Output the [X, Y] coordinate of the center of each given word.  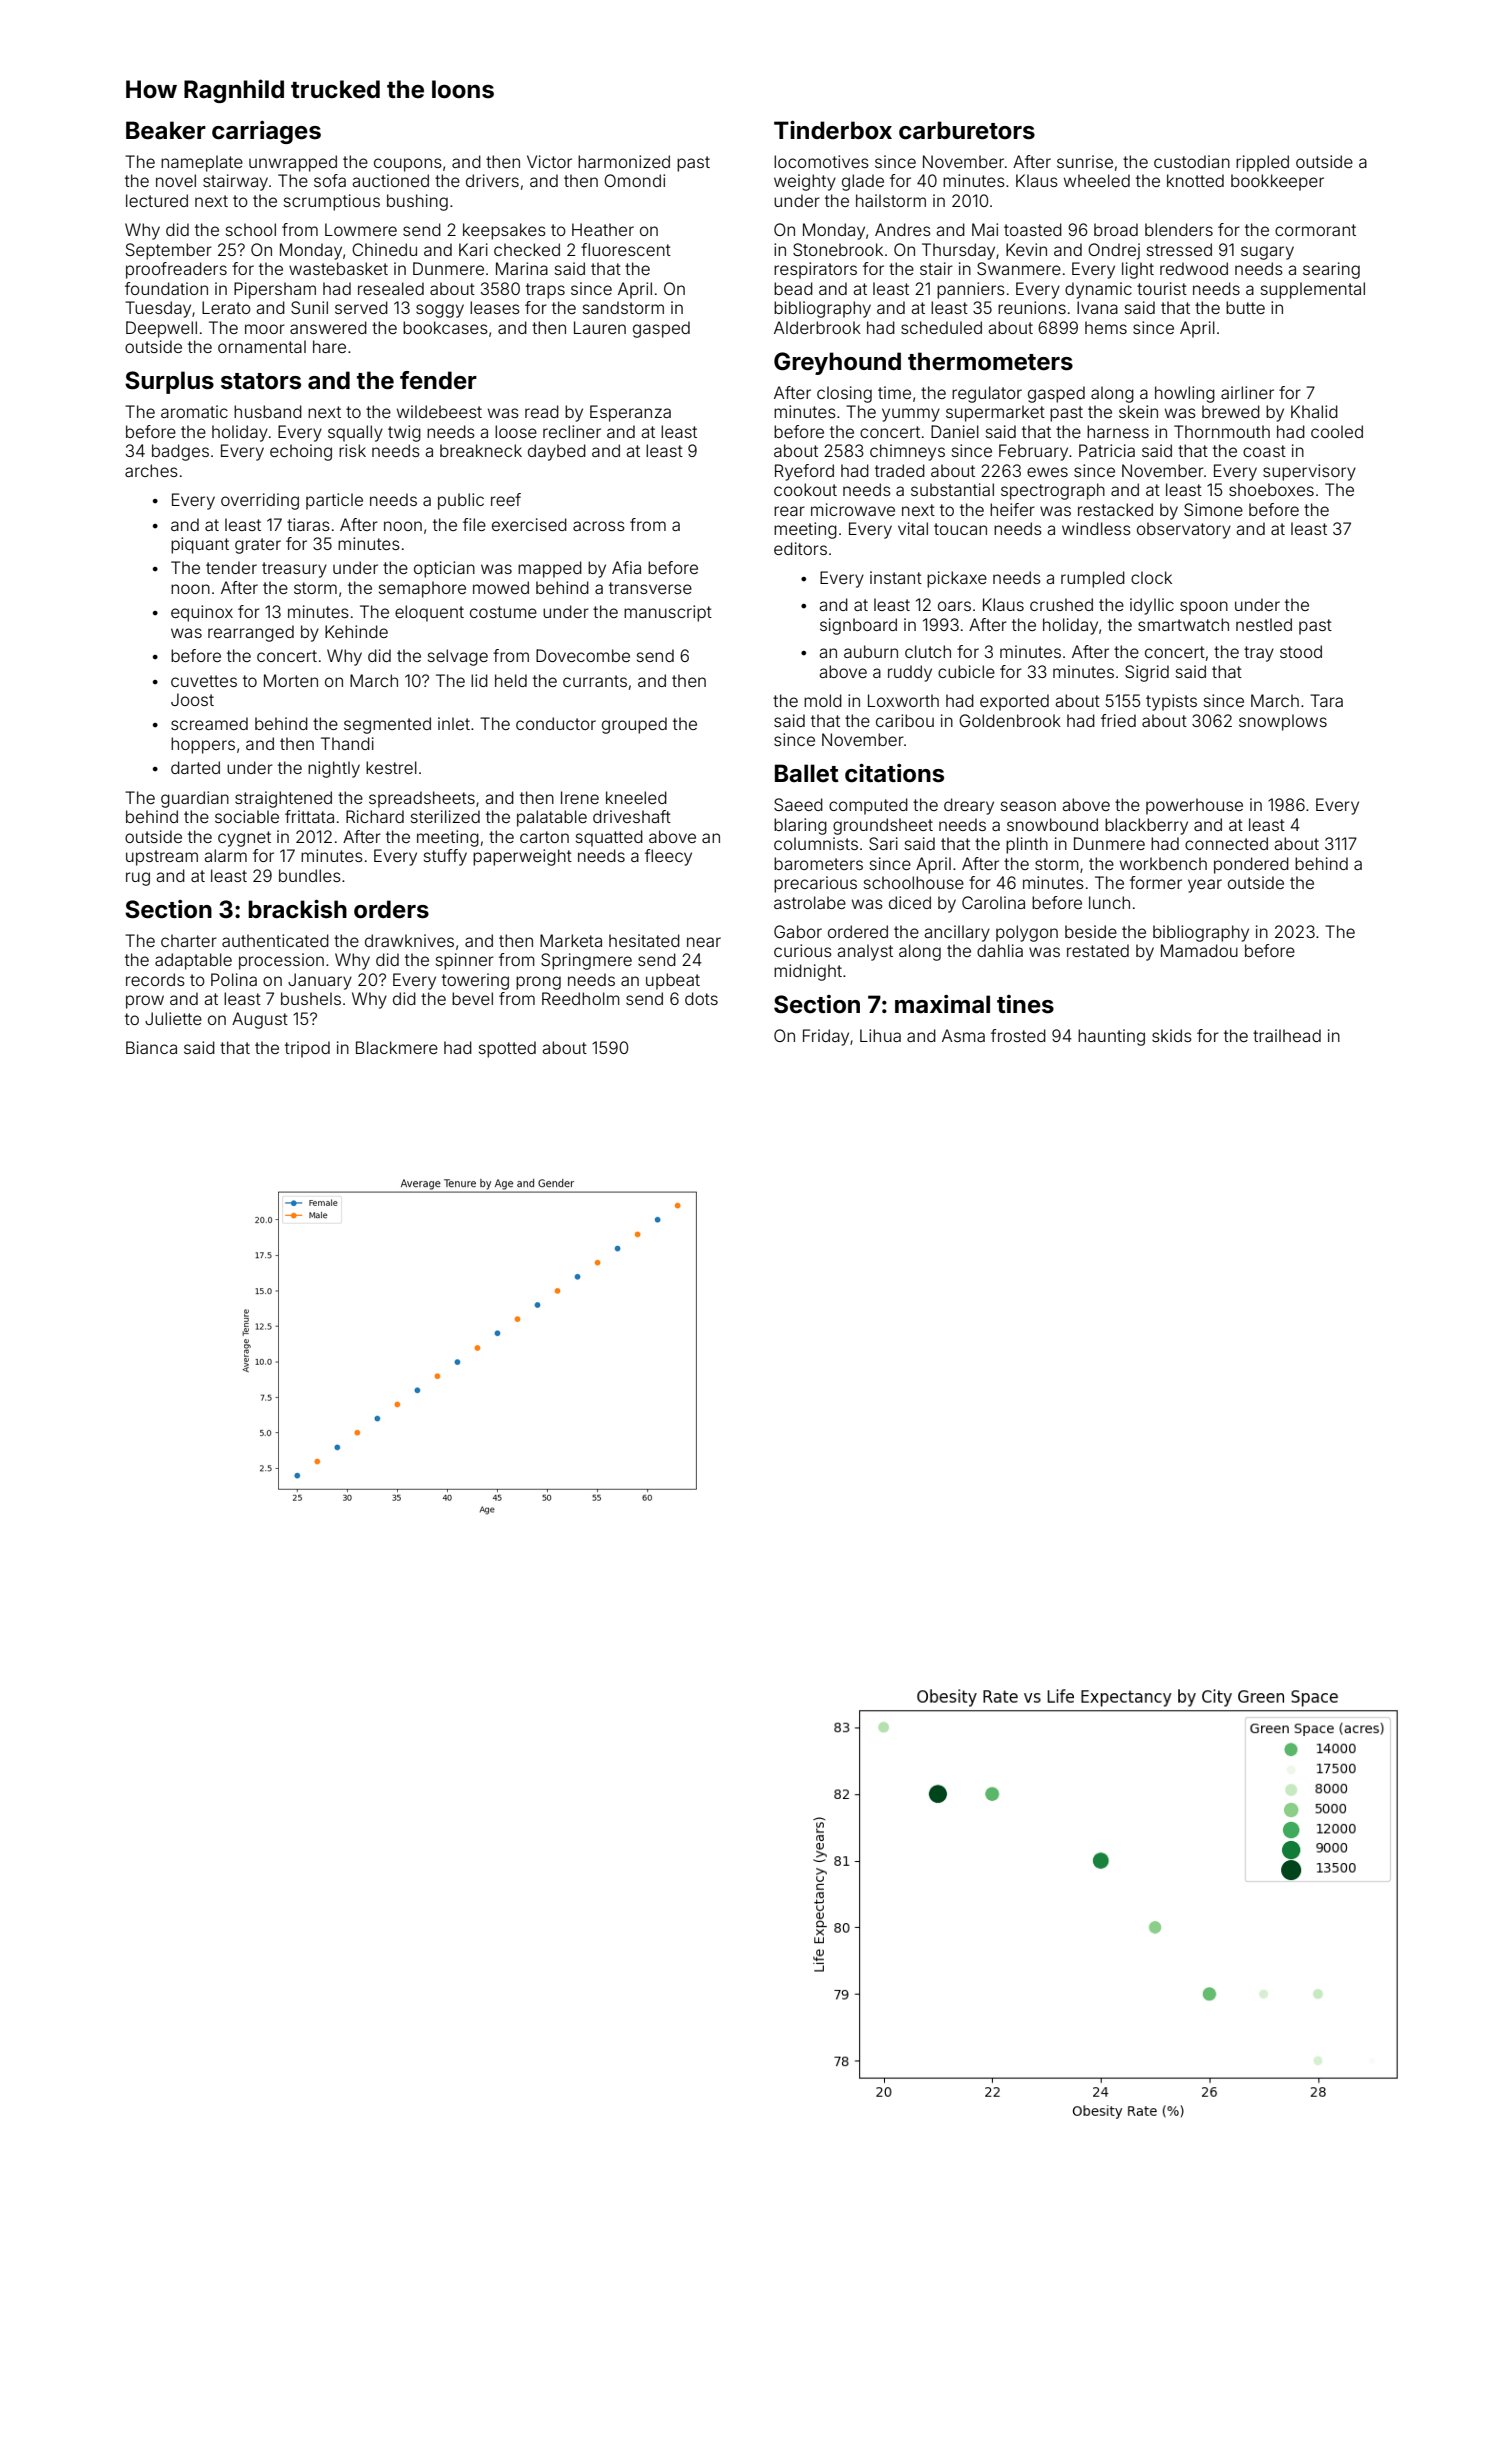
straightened [283, 799]
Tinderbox [833, 130]
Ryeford [804, 472]
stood [1301, 651]
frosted [1018, 1035]
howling [1185, 394]
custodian [1192, 161]
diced [910, 902]
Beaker [166, 130]
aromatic [194, 411]
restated [1098, 950]
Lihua [880, 1035]
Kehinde [356, 631]
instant [896, 577]
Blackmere [397, 1047]
